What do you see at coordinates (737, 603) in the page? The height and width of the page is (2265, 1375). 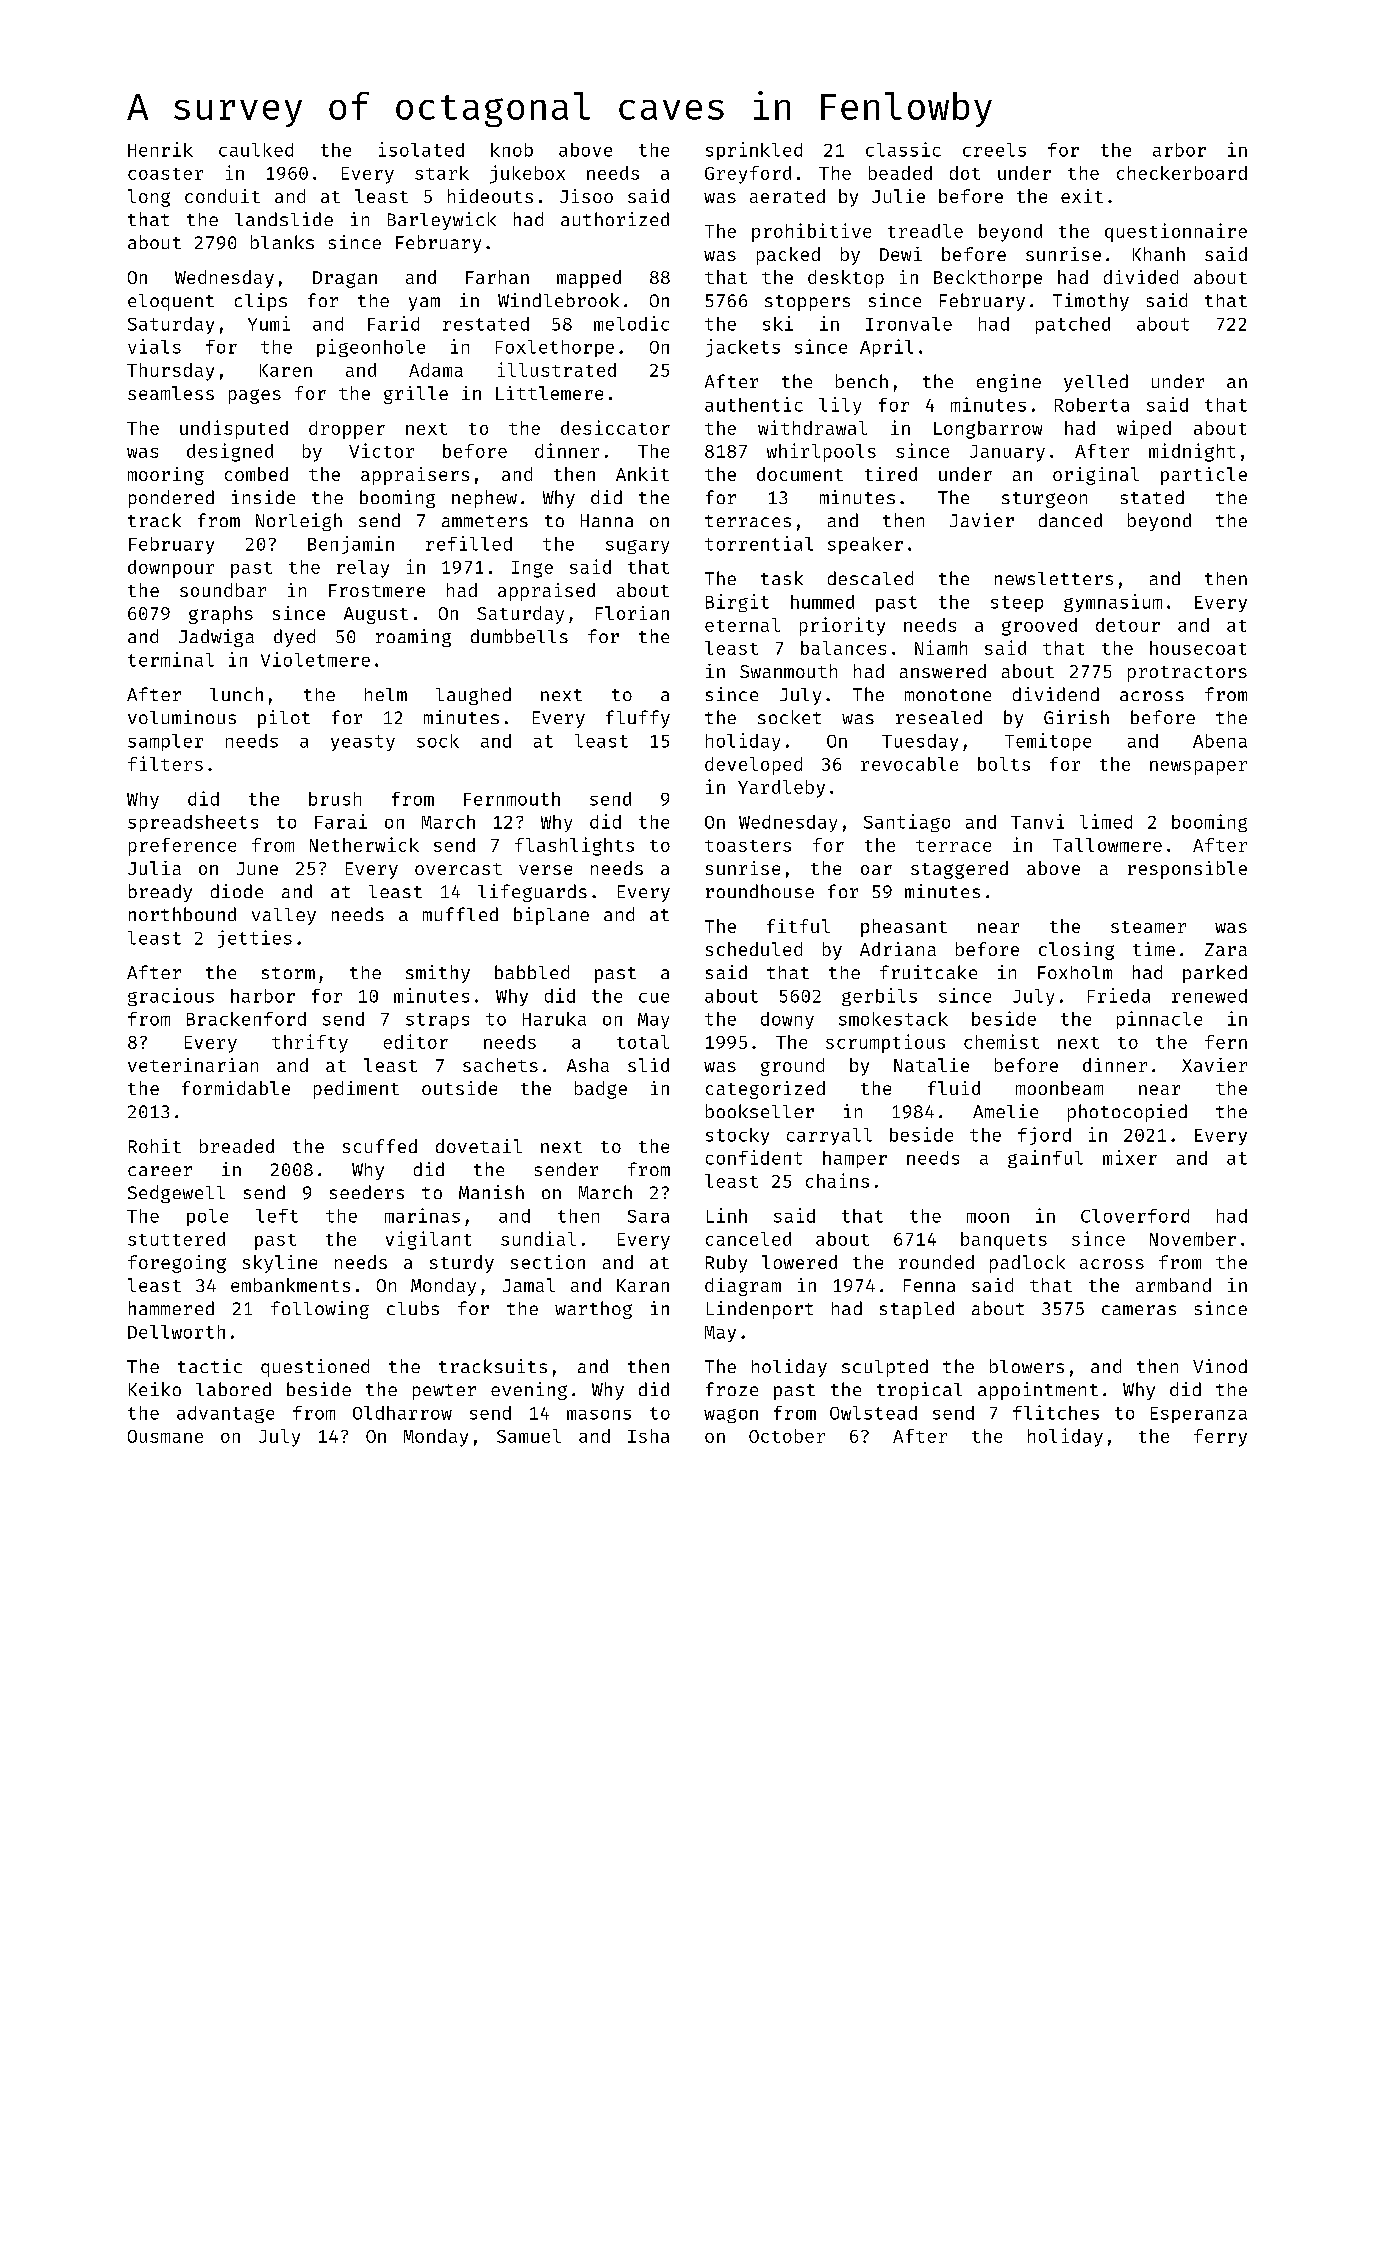 I see `Birgit` at bounding box center [737, 603].
